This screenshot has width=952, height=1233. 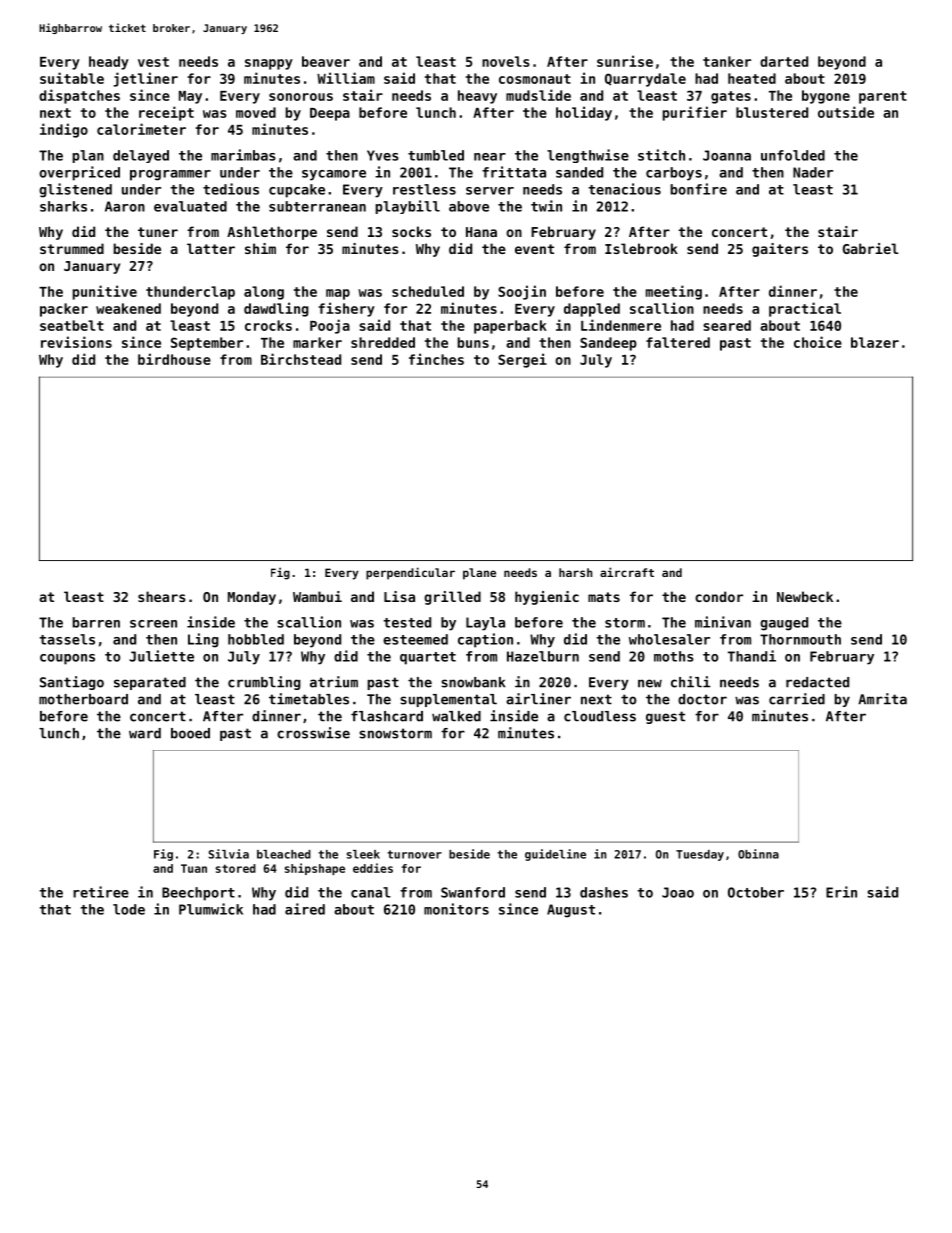 I want to click on revisions, so click(x=76, y=342).
